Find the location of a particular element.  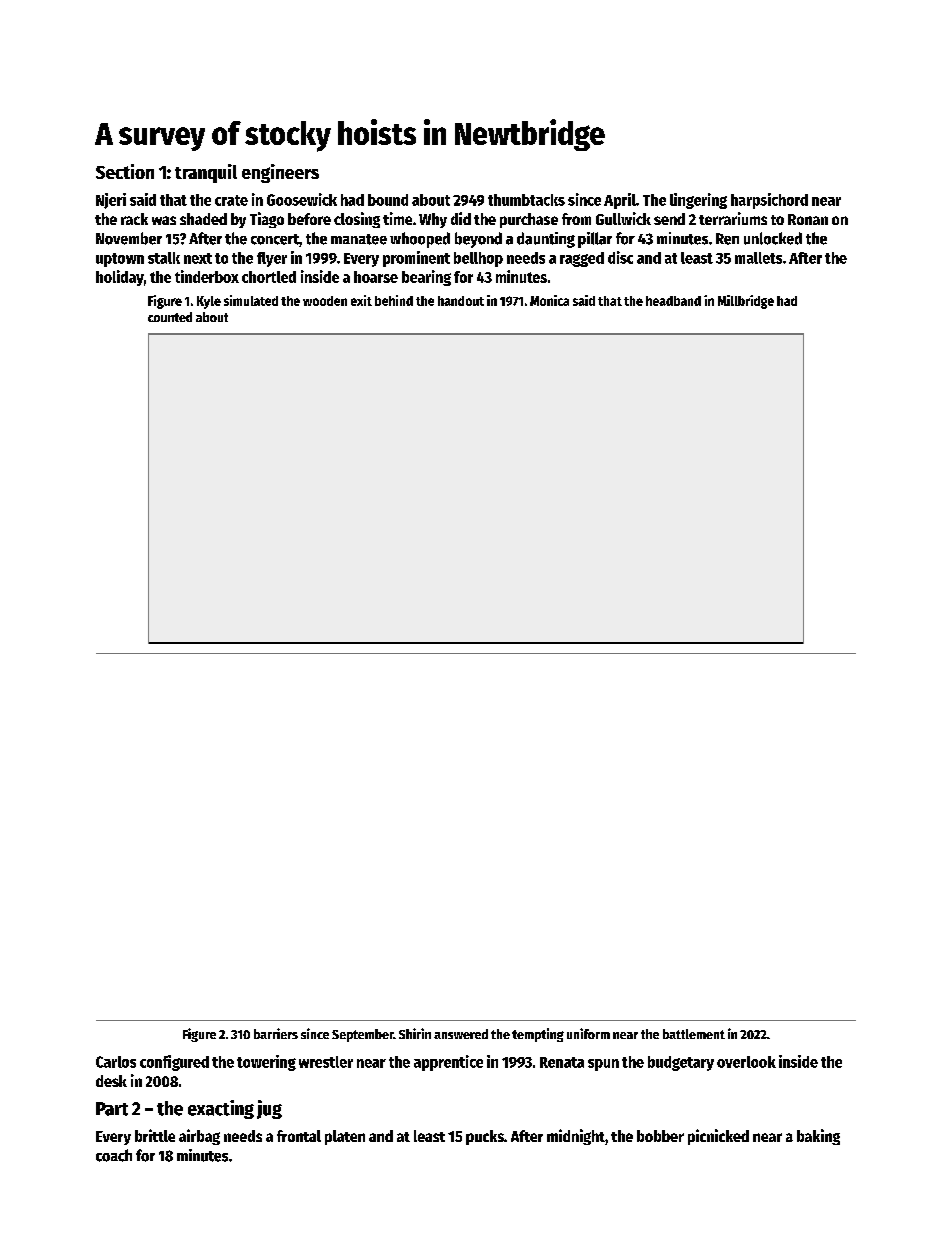

Carlos is located at coordinates (116, 1062).
